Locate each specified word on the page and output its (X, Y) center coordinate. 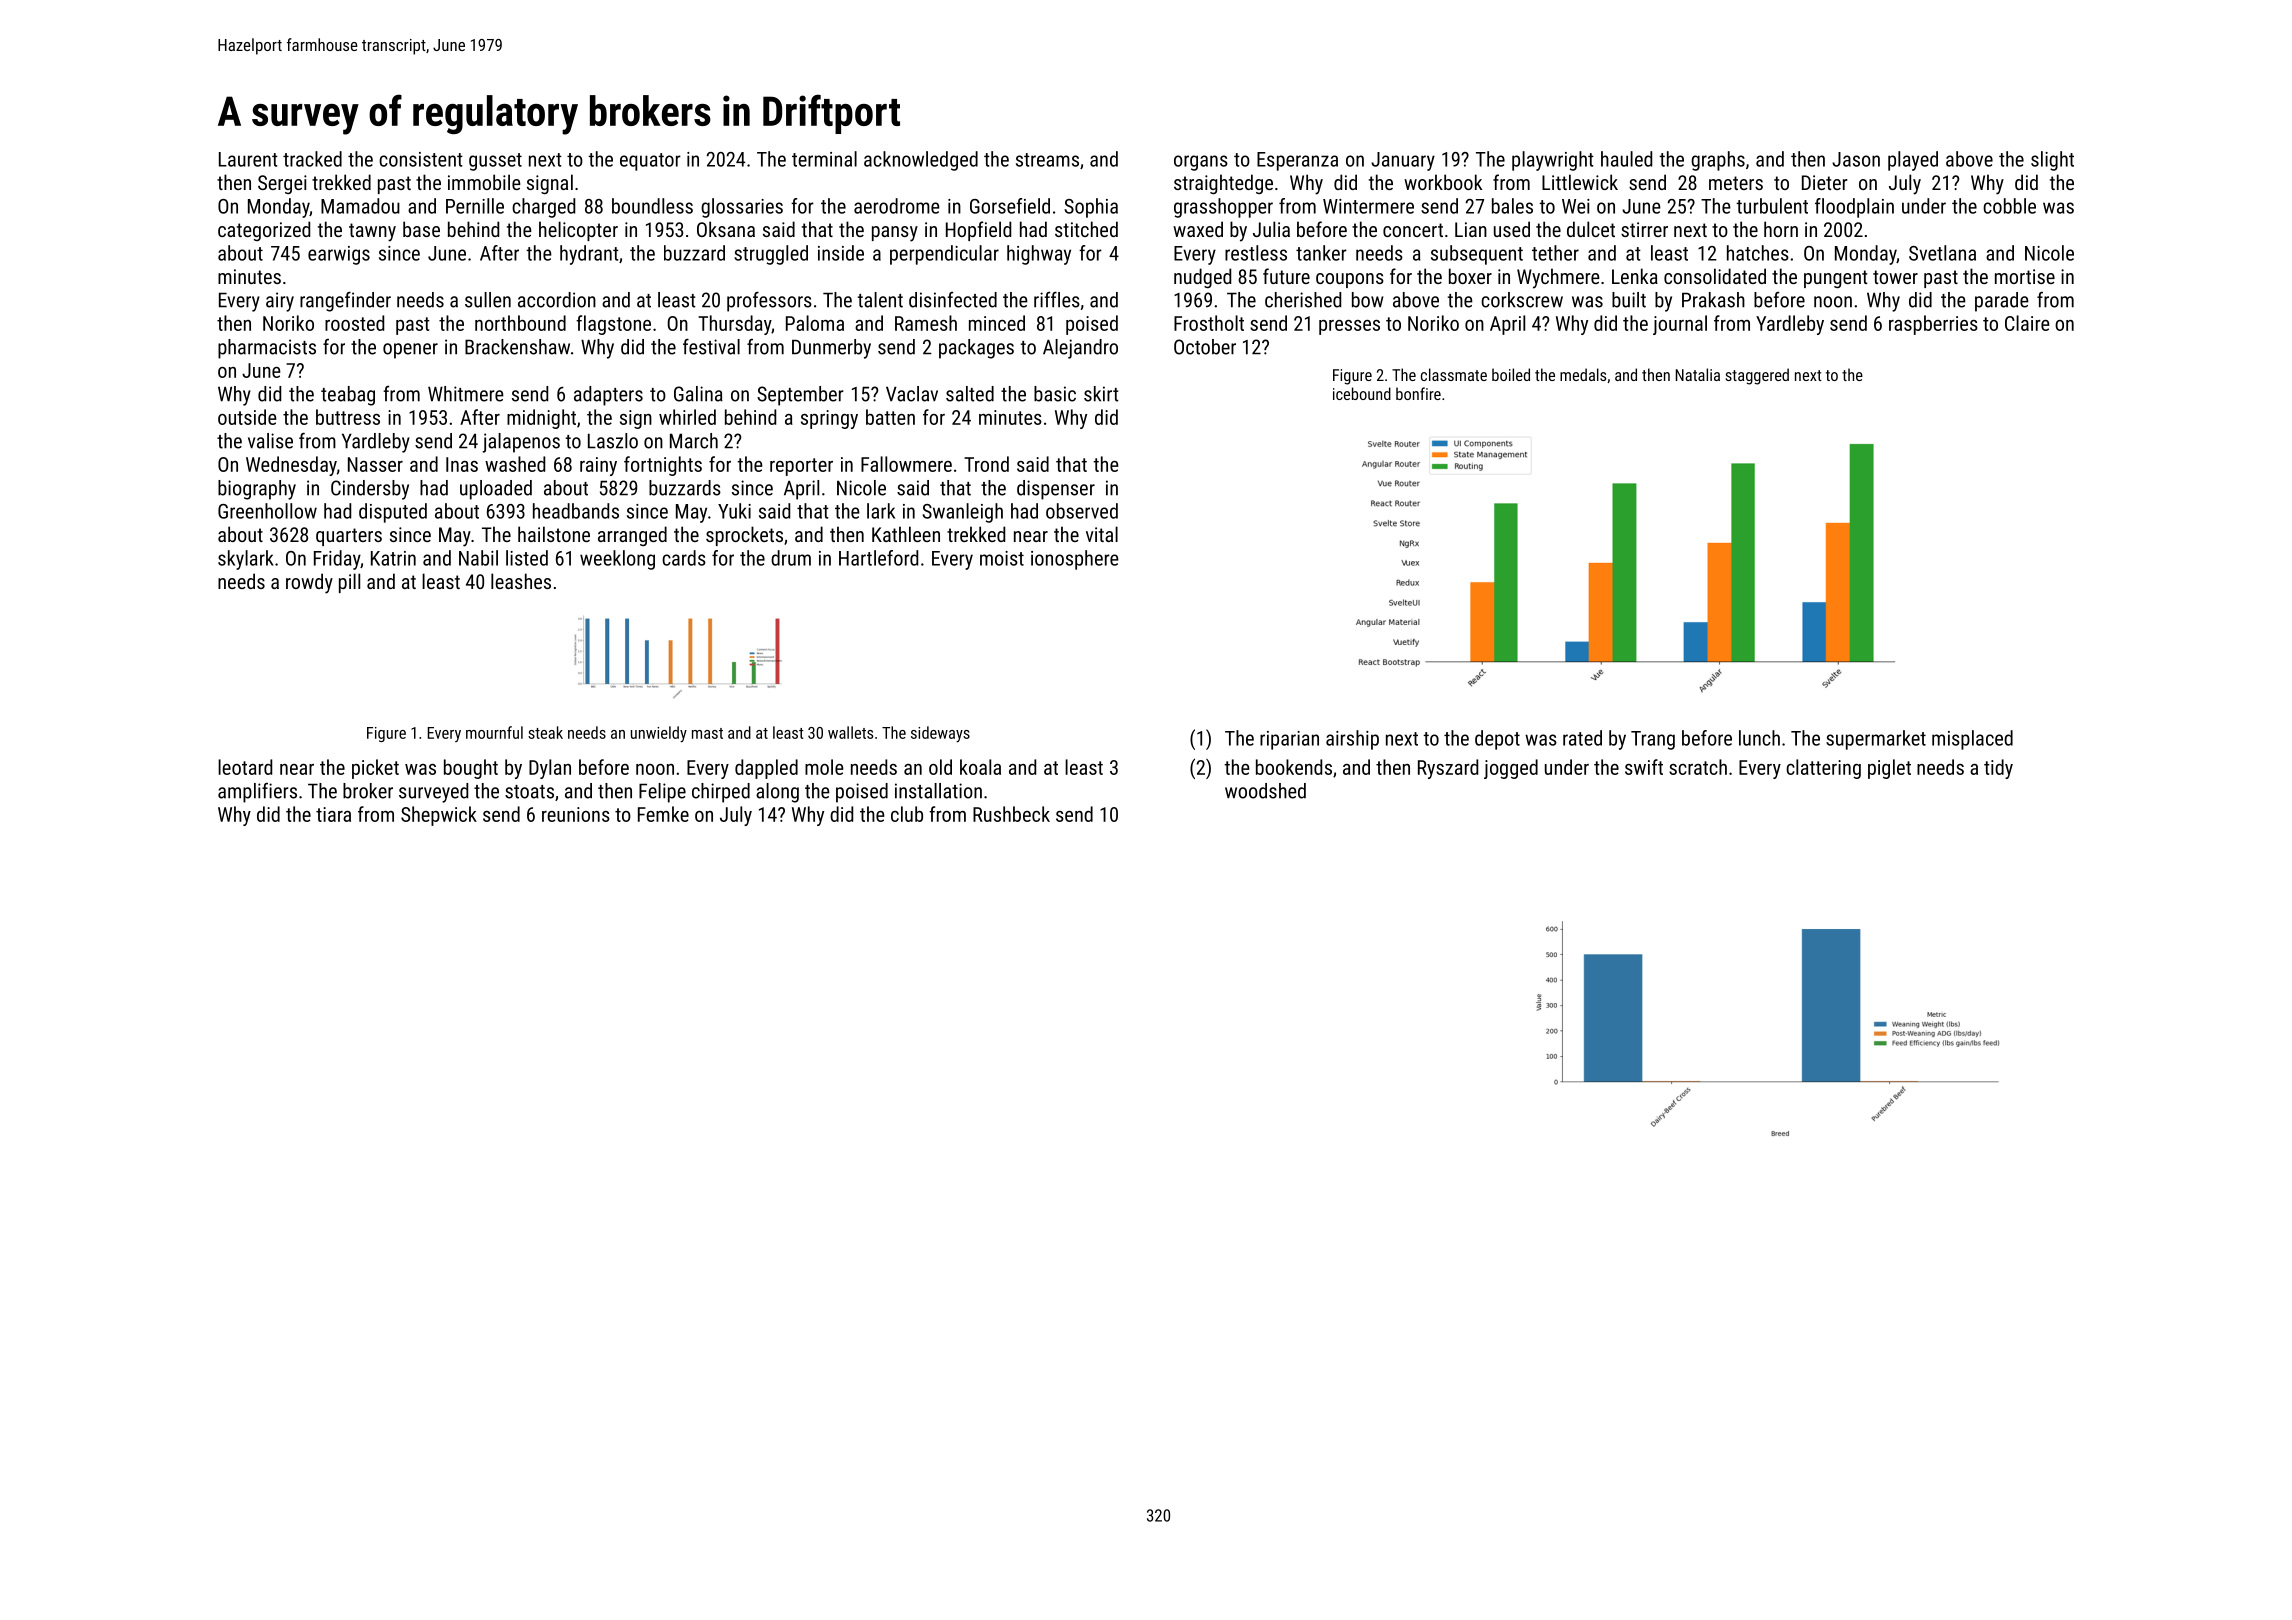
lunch (1759, 738)
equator (650, 162)
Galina (698, 394)
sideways (940, 734)
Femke (663, 814)
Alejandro (1080, 349)
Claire (2027, 323)
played (1913, 161)
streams (1047, 160)
